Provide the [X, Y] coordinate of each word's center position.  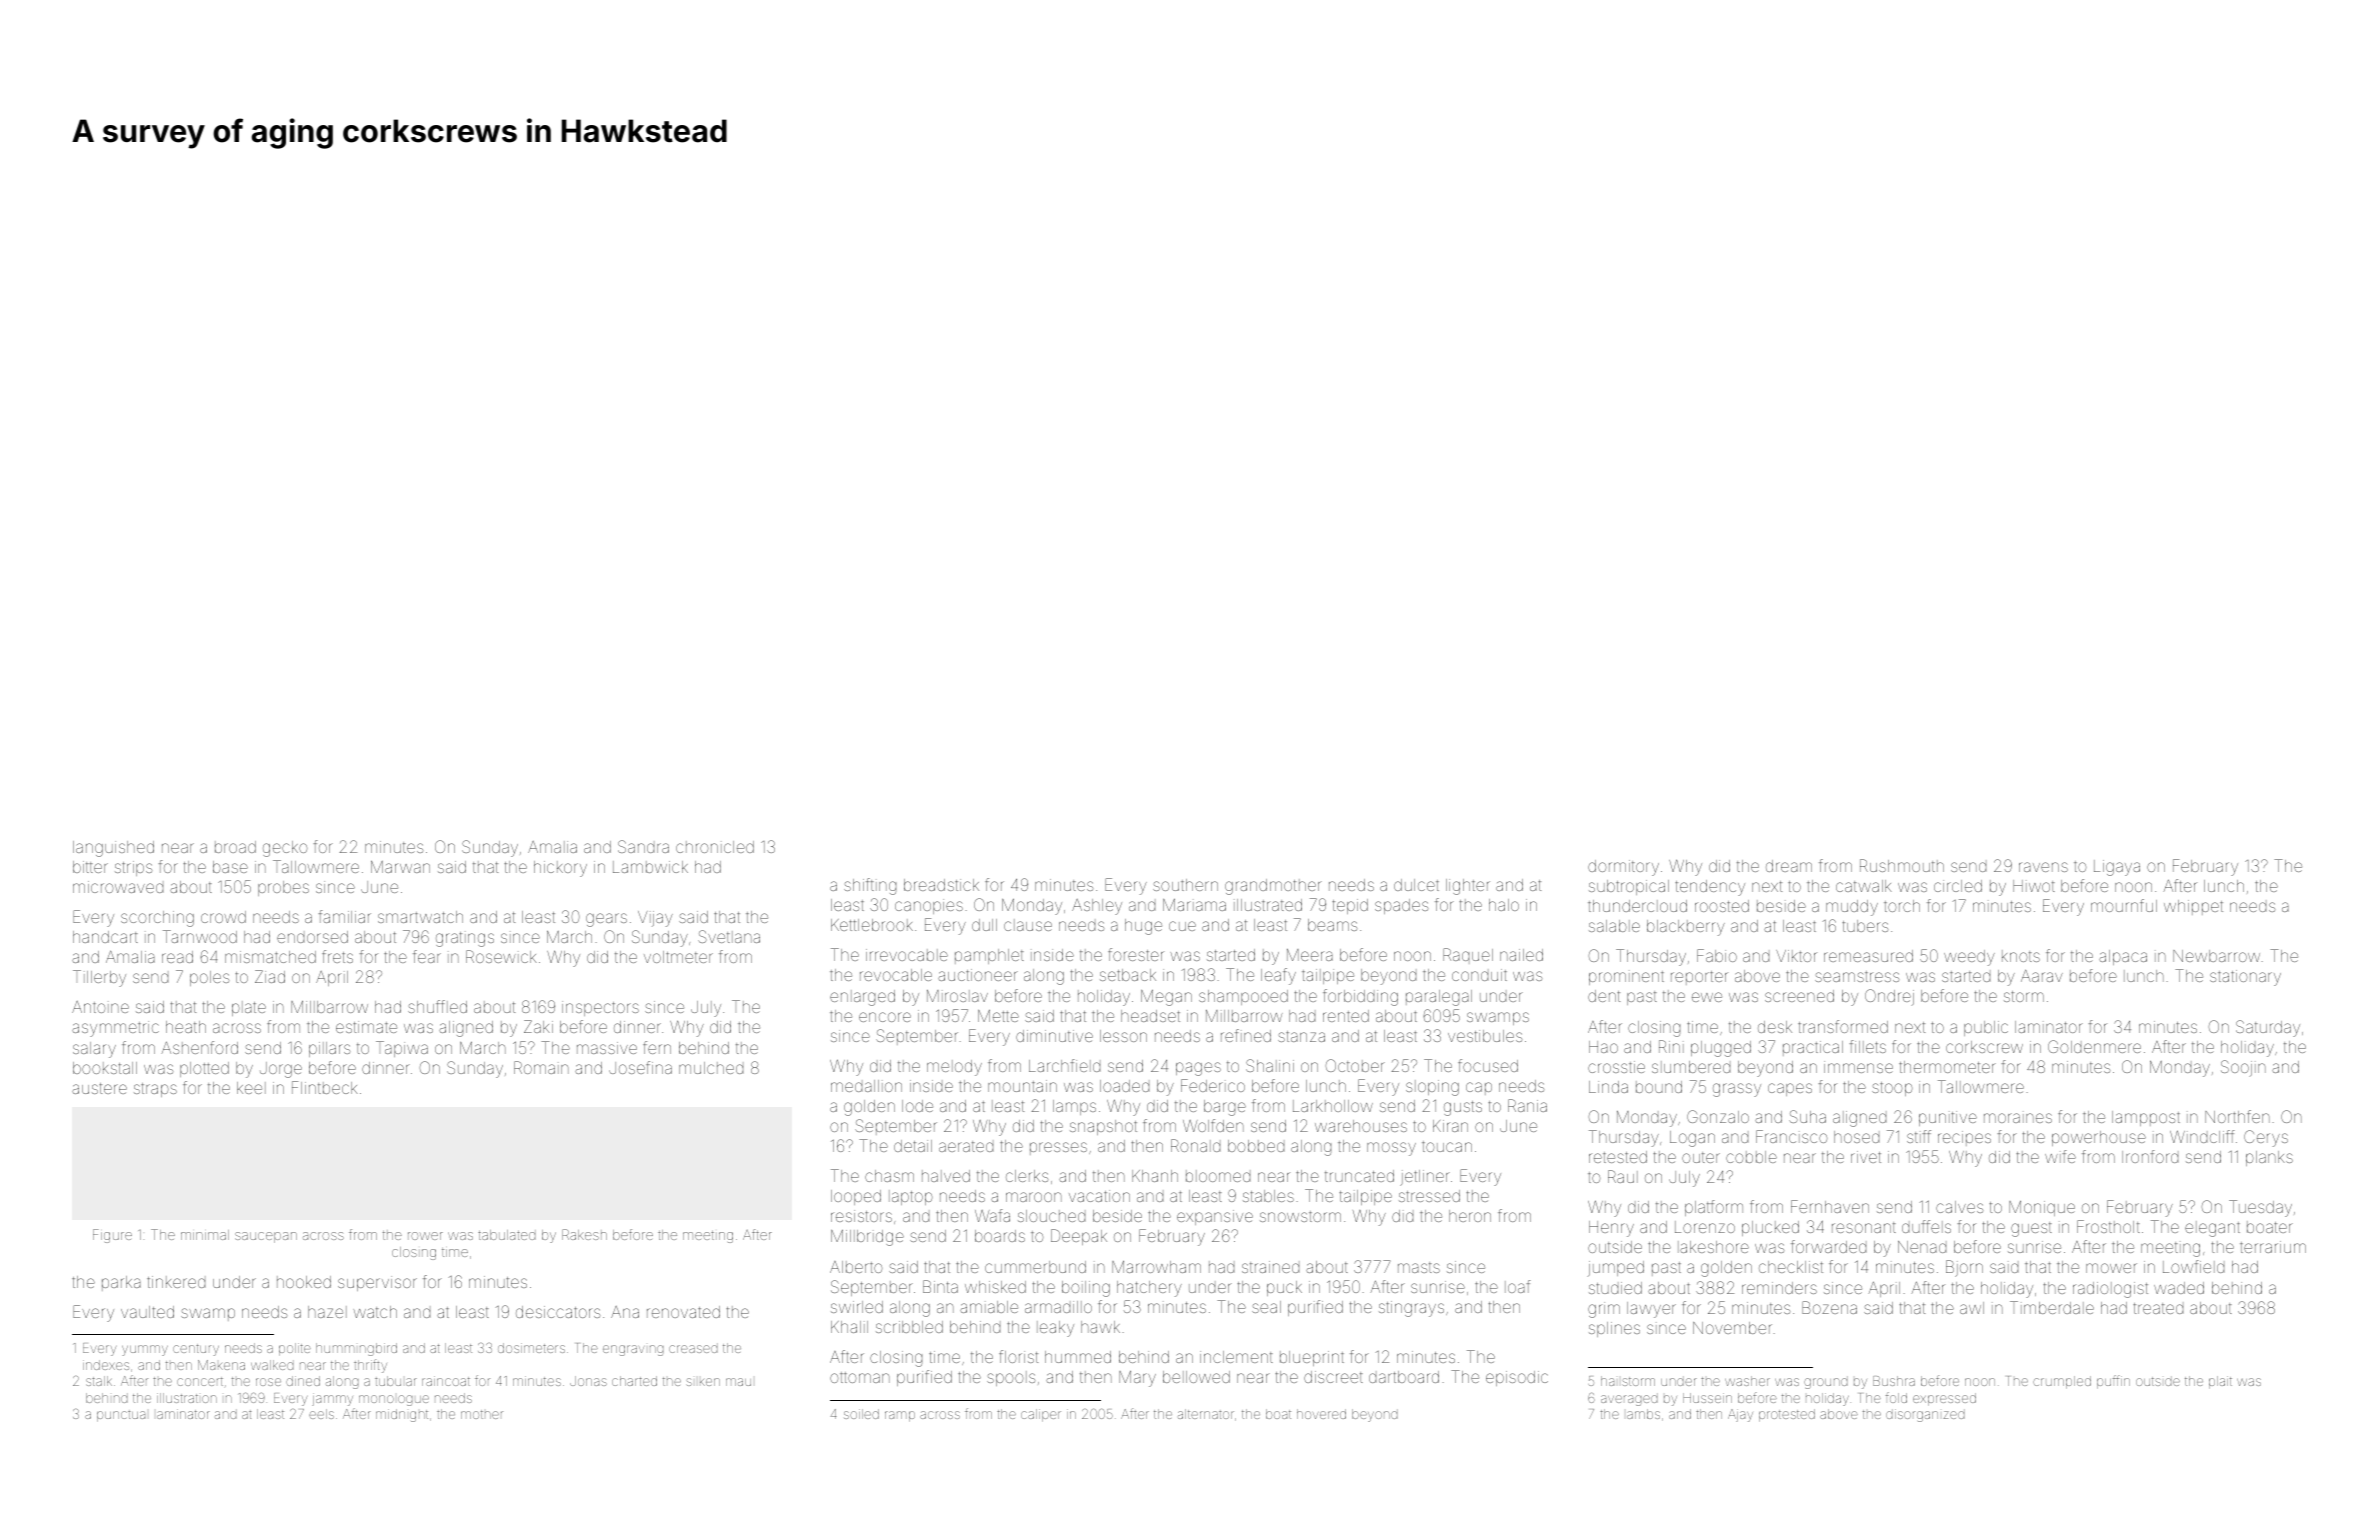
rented [1346, 1016]
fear [427, 956]
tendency [1710, 888]
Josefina [640, 1067]
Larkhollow [1333, 1106]
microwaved [118, 887]
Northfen [2237, 1116]
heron [1470, 1216]
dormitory [1623, 868]
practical [1813, 1048]
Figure [112, 1236]
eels [321, 1414]
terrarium [2273, 1247]
